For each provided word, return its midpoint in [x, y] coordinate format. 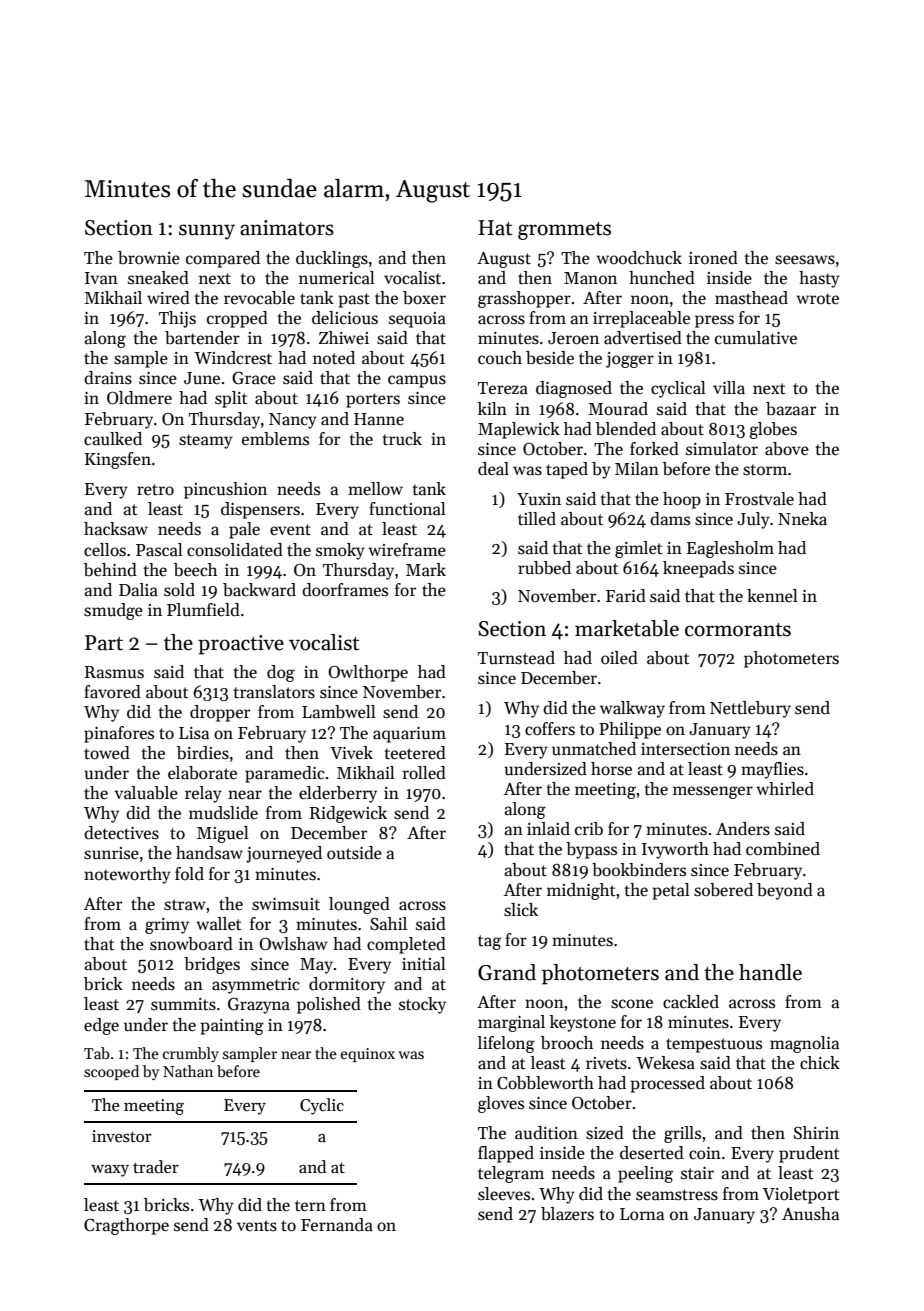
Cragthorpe [126, 1226]
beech [195, 570]
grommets [564, 231]
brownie [149, 258]
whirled [785, 789]
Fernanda [337, 1225]
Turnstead [516, 658]
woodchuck [639, 258]
